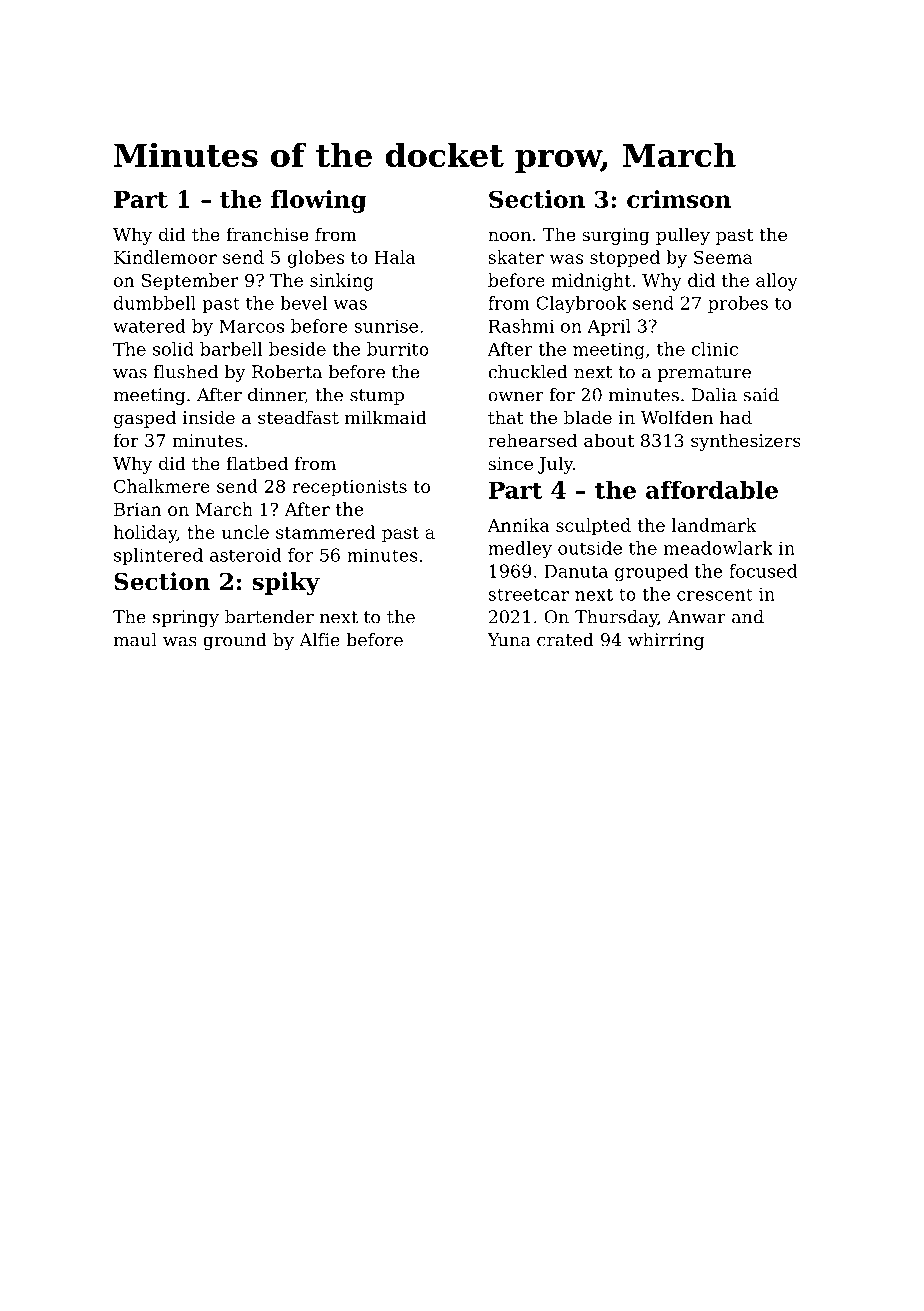  Describe the element at coordinates (683, 236) in the screenshot. I see `pulley` at that location.
